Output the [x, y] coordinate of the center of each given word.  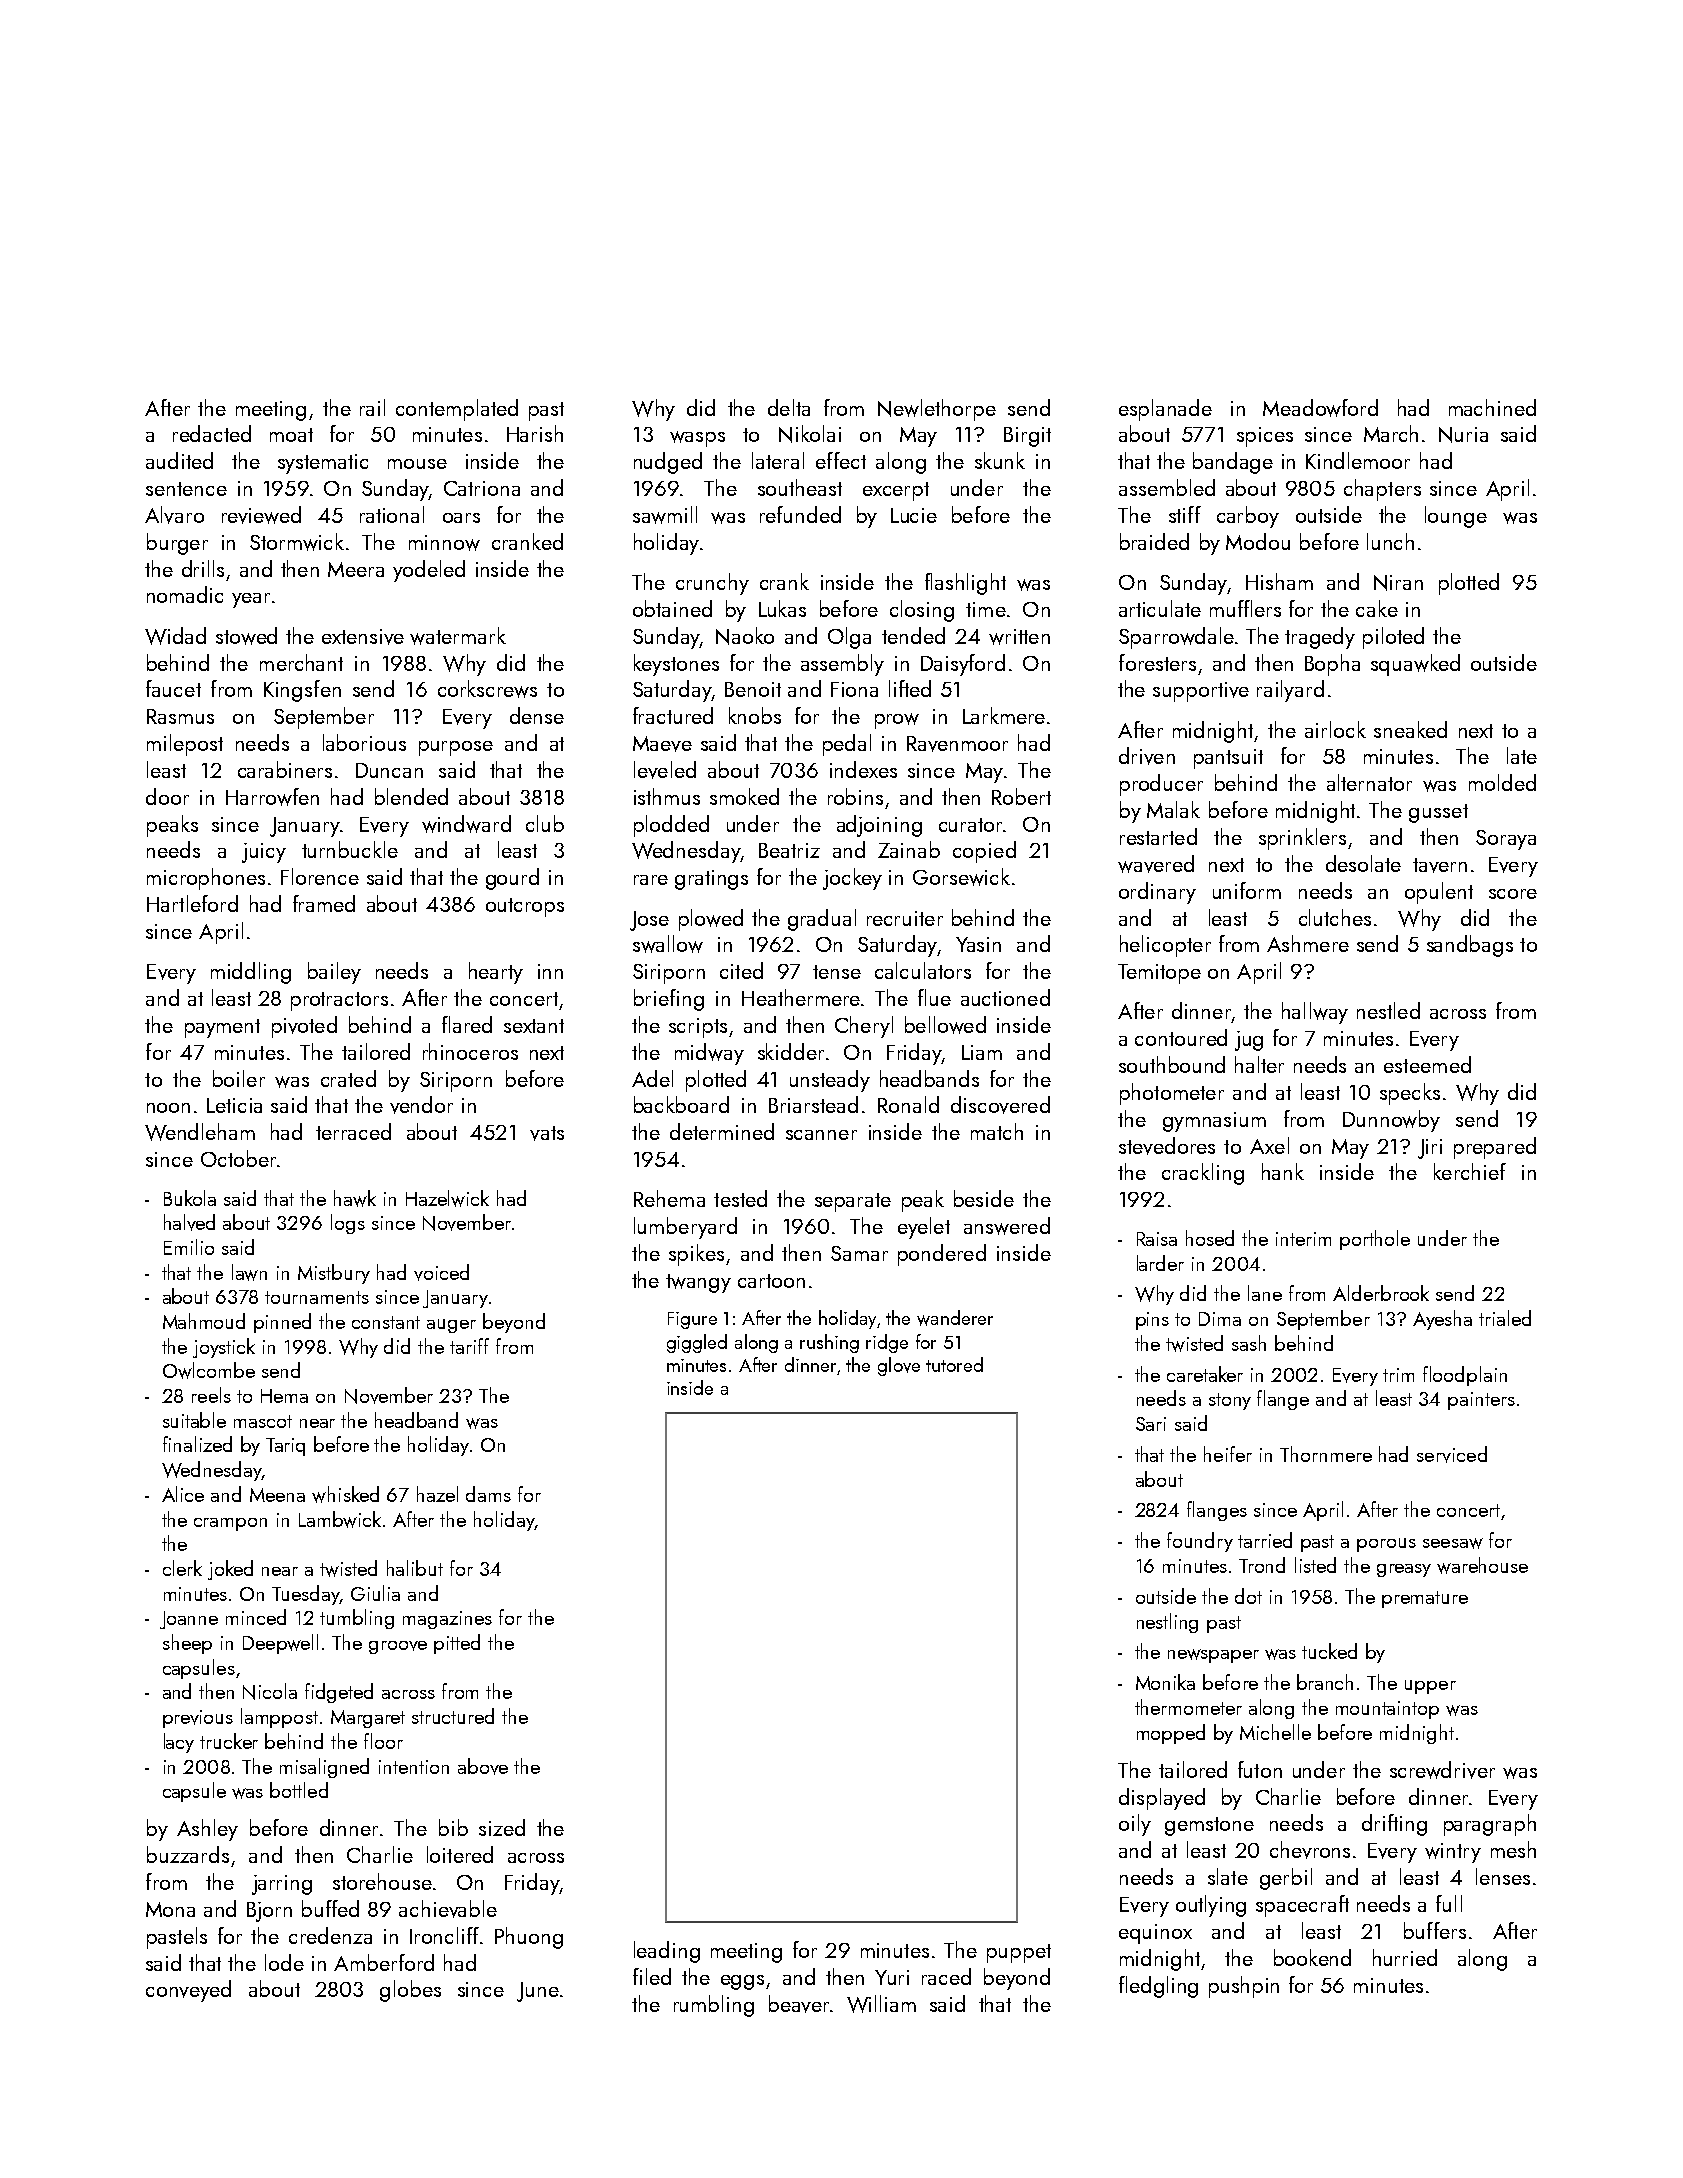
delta [789, 407]
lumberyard [685, 1228]
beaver [799, 2004]
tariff [469, 1346]
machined [1492, 407]
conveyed [188, 1991]
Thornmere [1326, 1454]
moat [291, 435]
